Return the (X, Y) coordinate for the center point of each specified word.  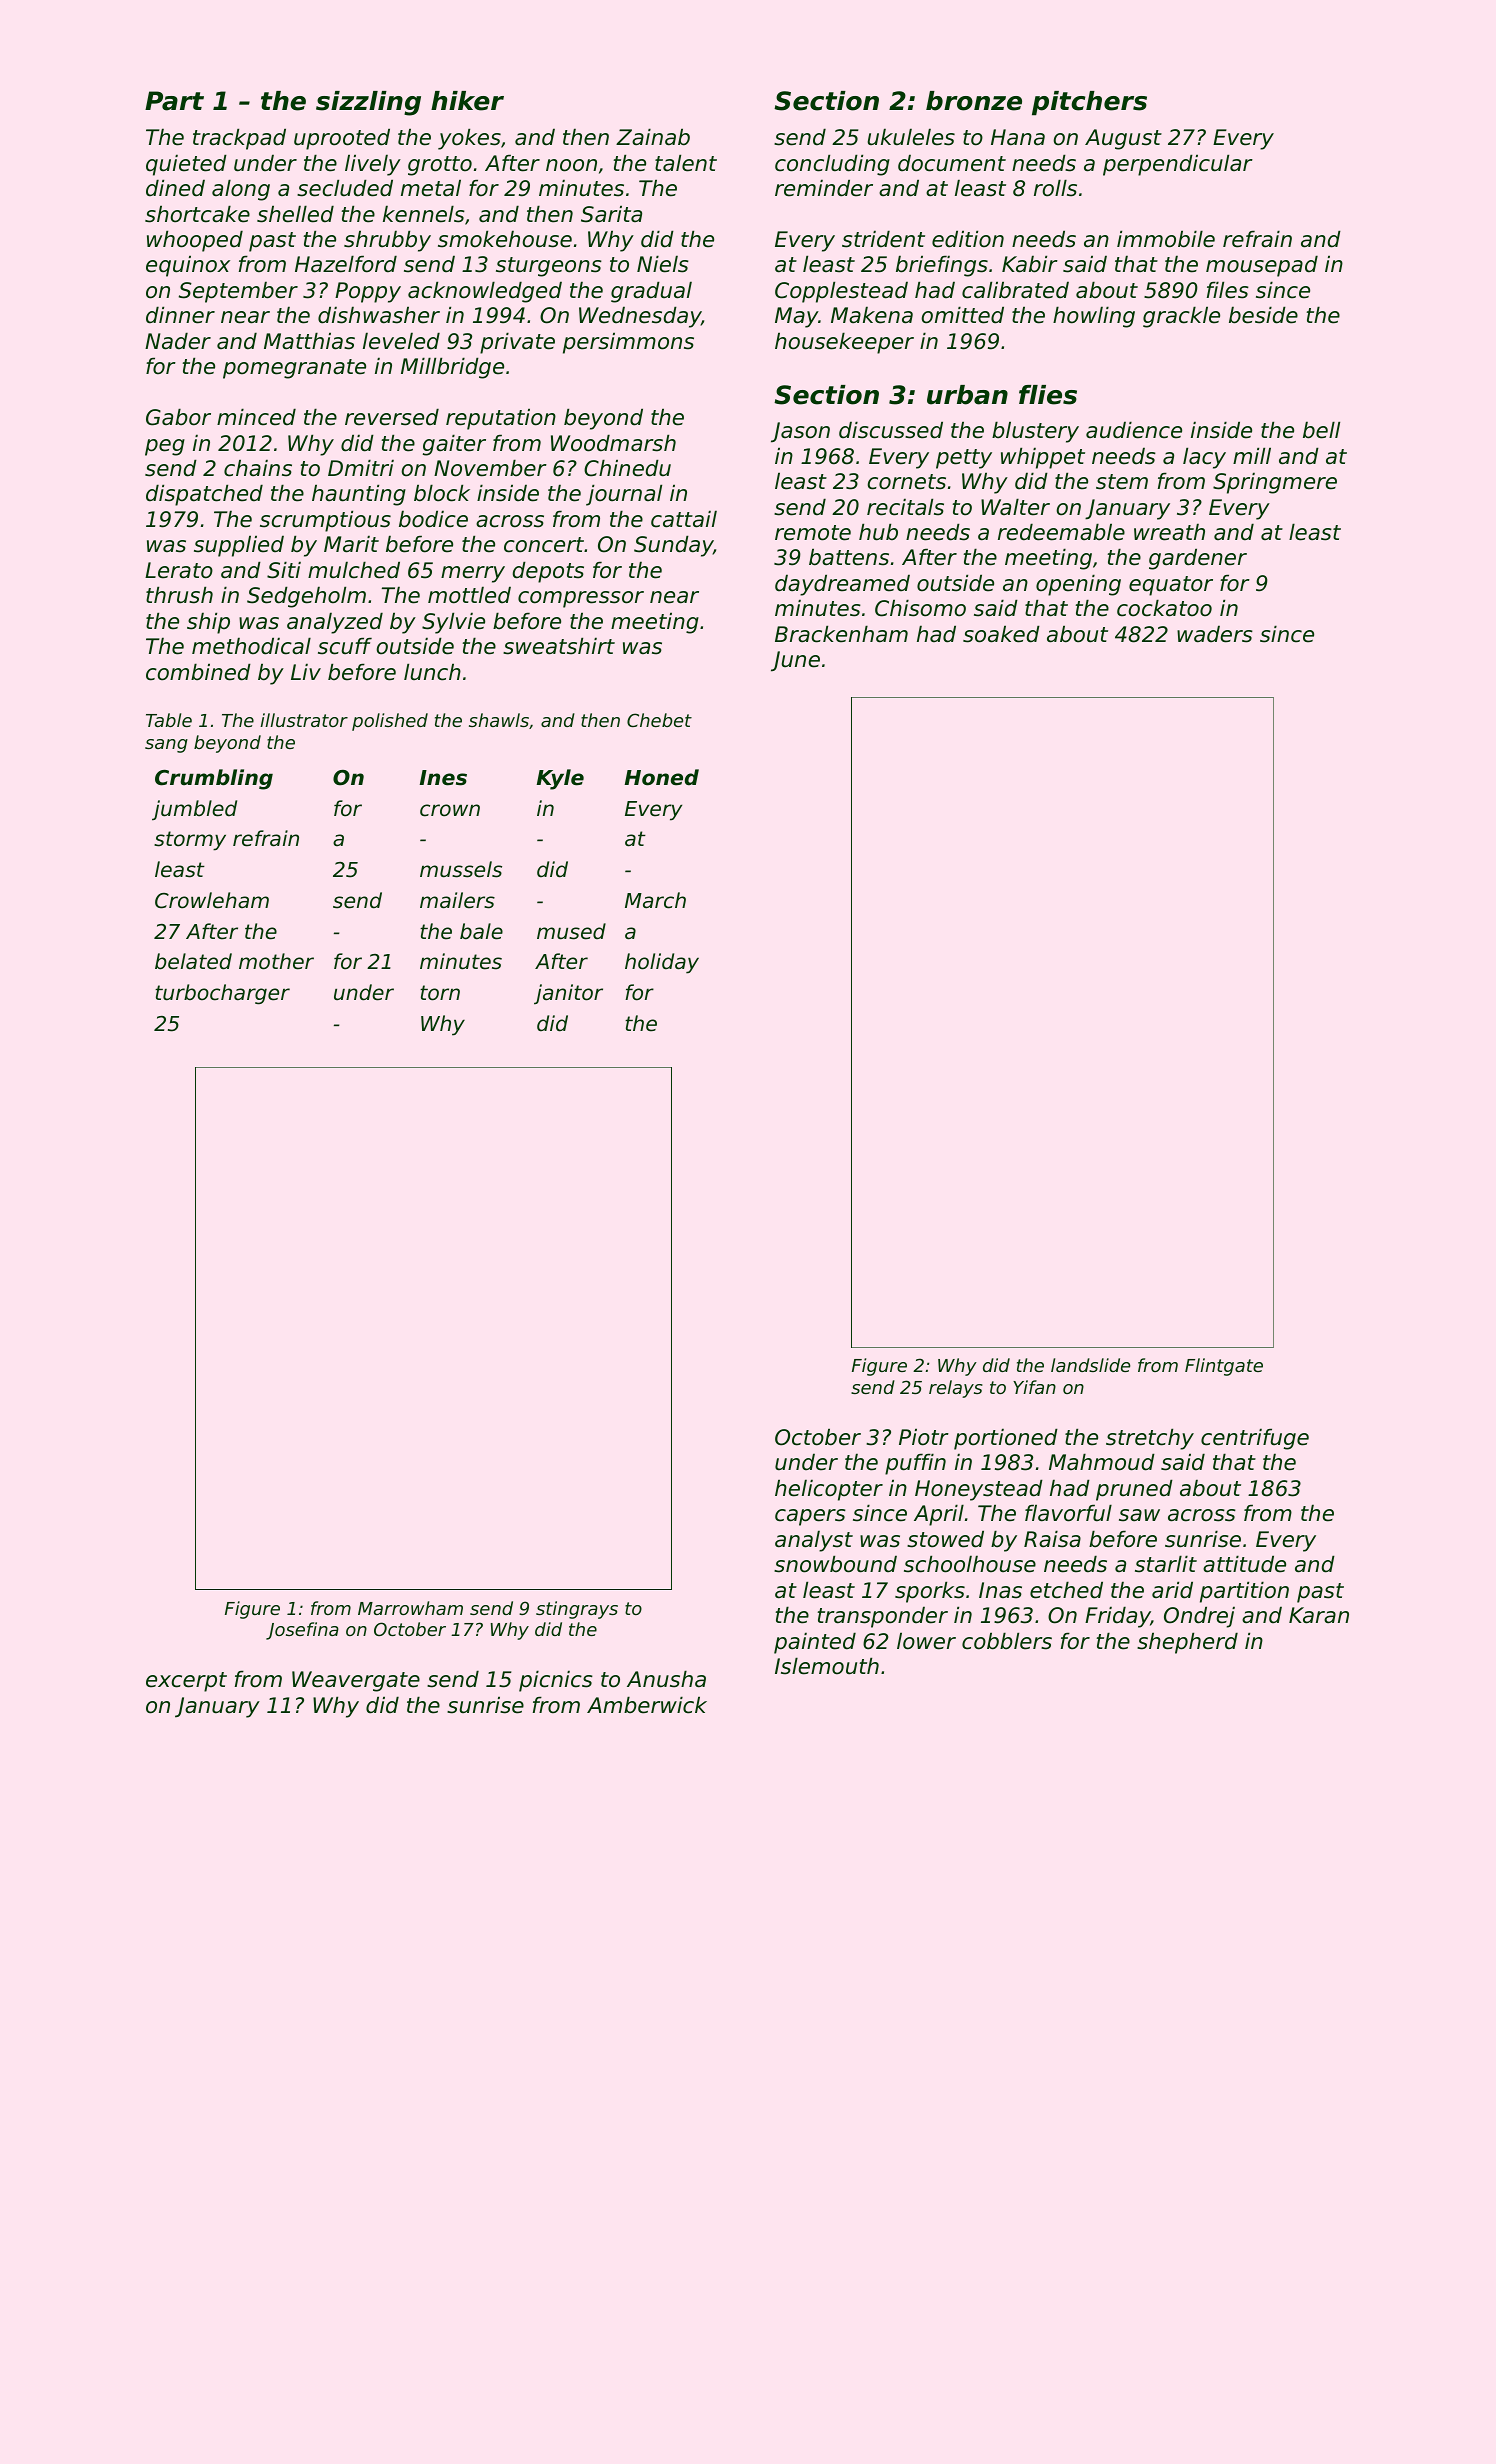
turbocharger (222, 994)
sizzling (368, 103)
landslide (1090, 1365)
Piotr (924, 1437)
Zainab (653, 137)
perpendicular (1178, 165)
